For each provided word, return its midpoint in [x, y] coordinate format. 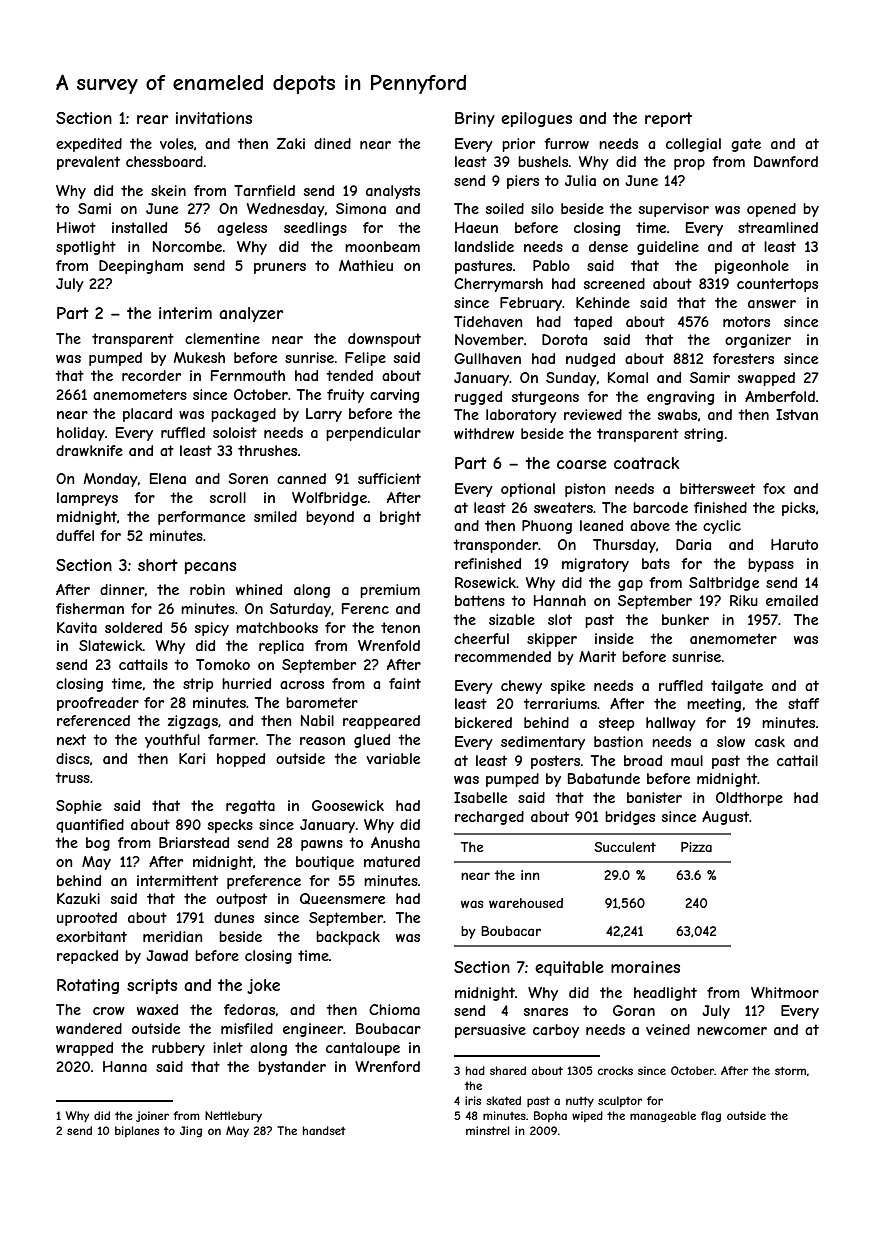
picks [798, 509]
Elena [168, 478]
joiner [152, 1116]
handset [324, 1130]
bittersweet [717, 488]
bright [400, 518]
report [668, 119]
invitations [214, 118]
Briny [475, 119]
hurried [246, 683]
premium [390, 591]
